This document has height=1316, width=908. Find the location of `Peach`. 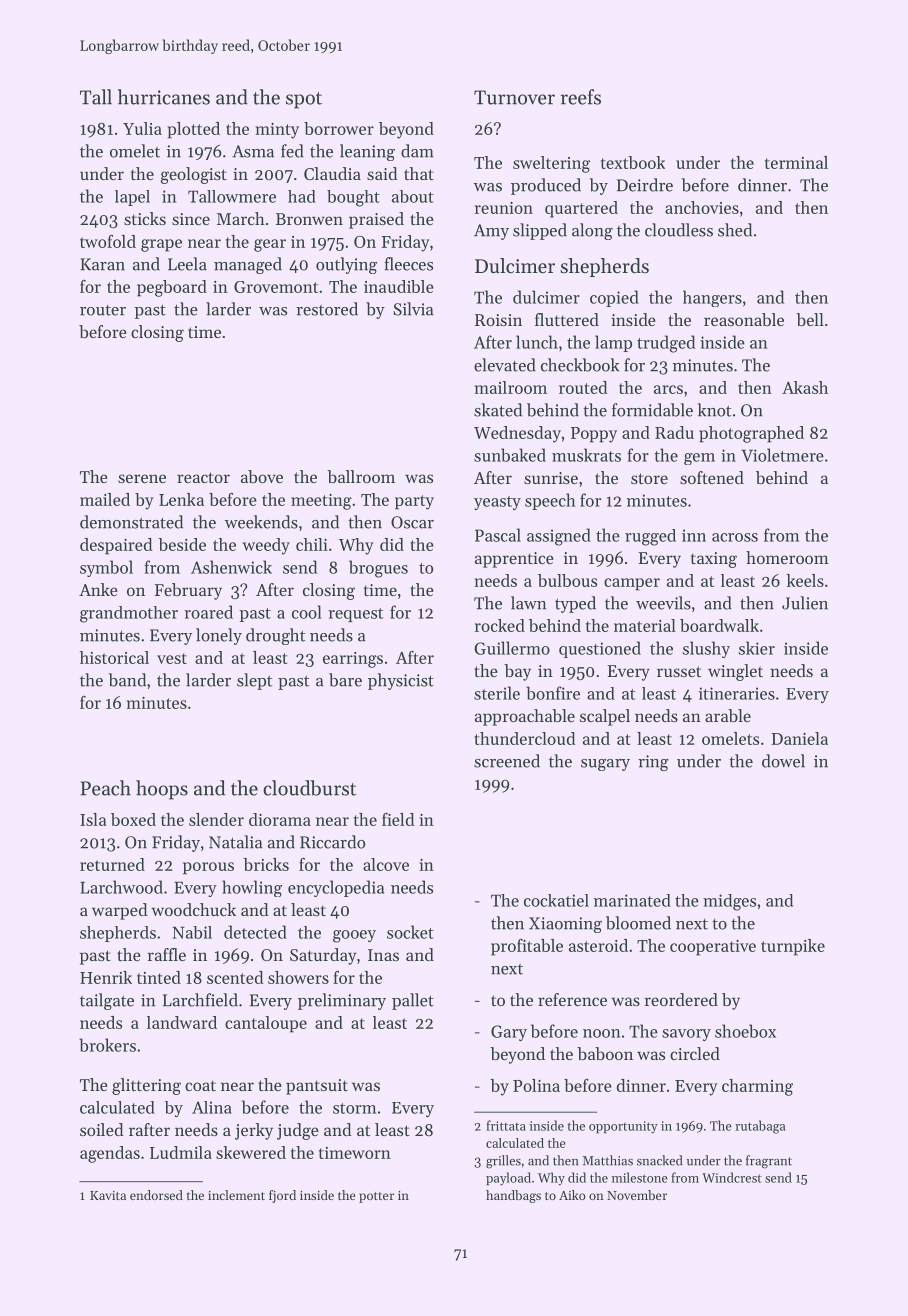

Peach is located at coordinates (105, 788).
